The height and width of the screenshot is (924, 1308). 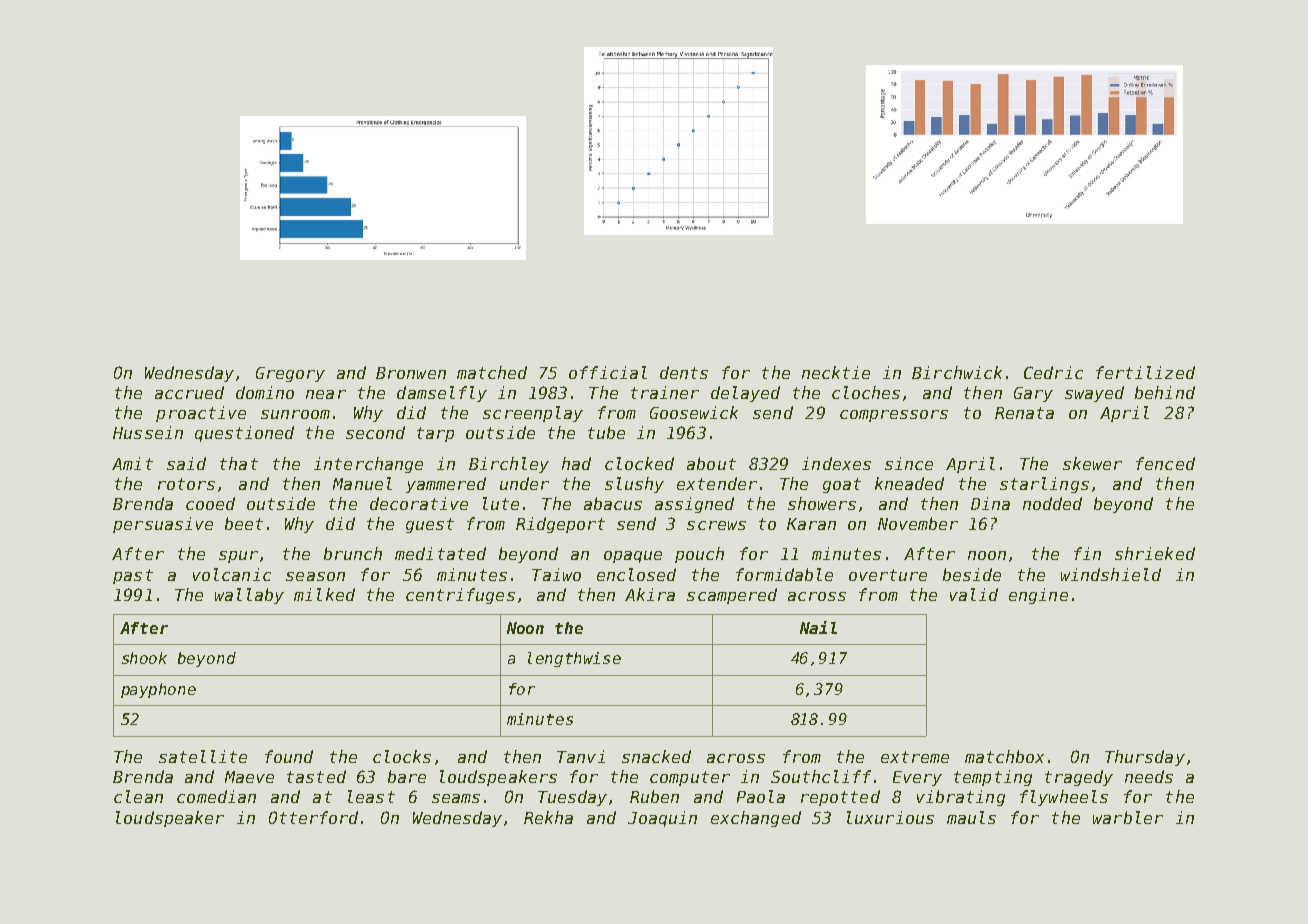 What do you see at coordinates (957, 372) in the screenshot?
I see `Birchwick` at bounding box center [957, 372].
